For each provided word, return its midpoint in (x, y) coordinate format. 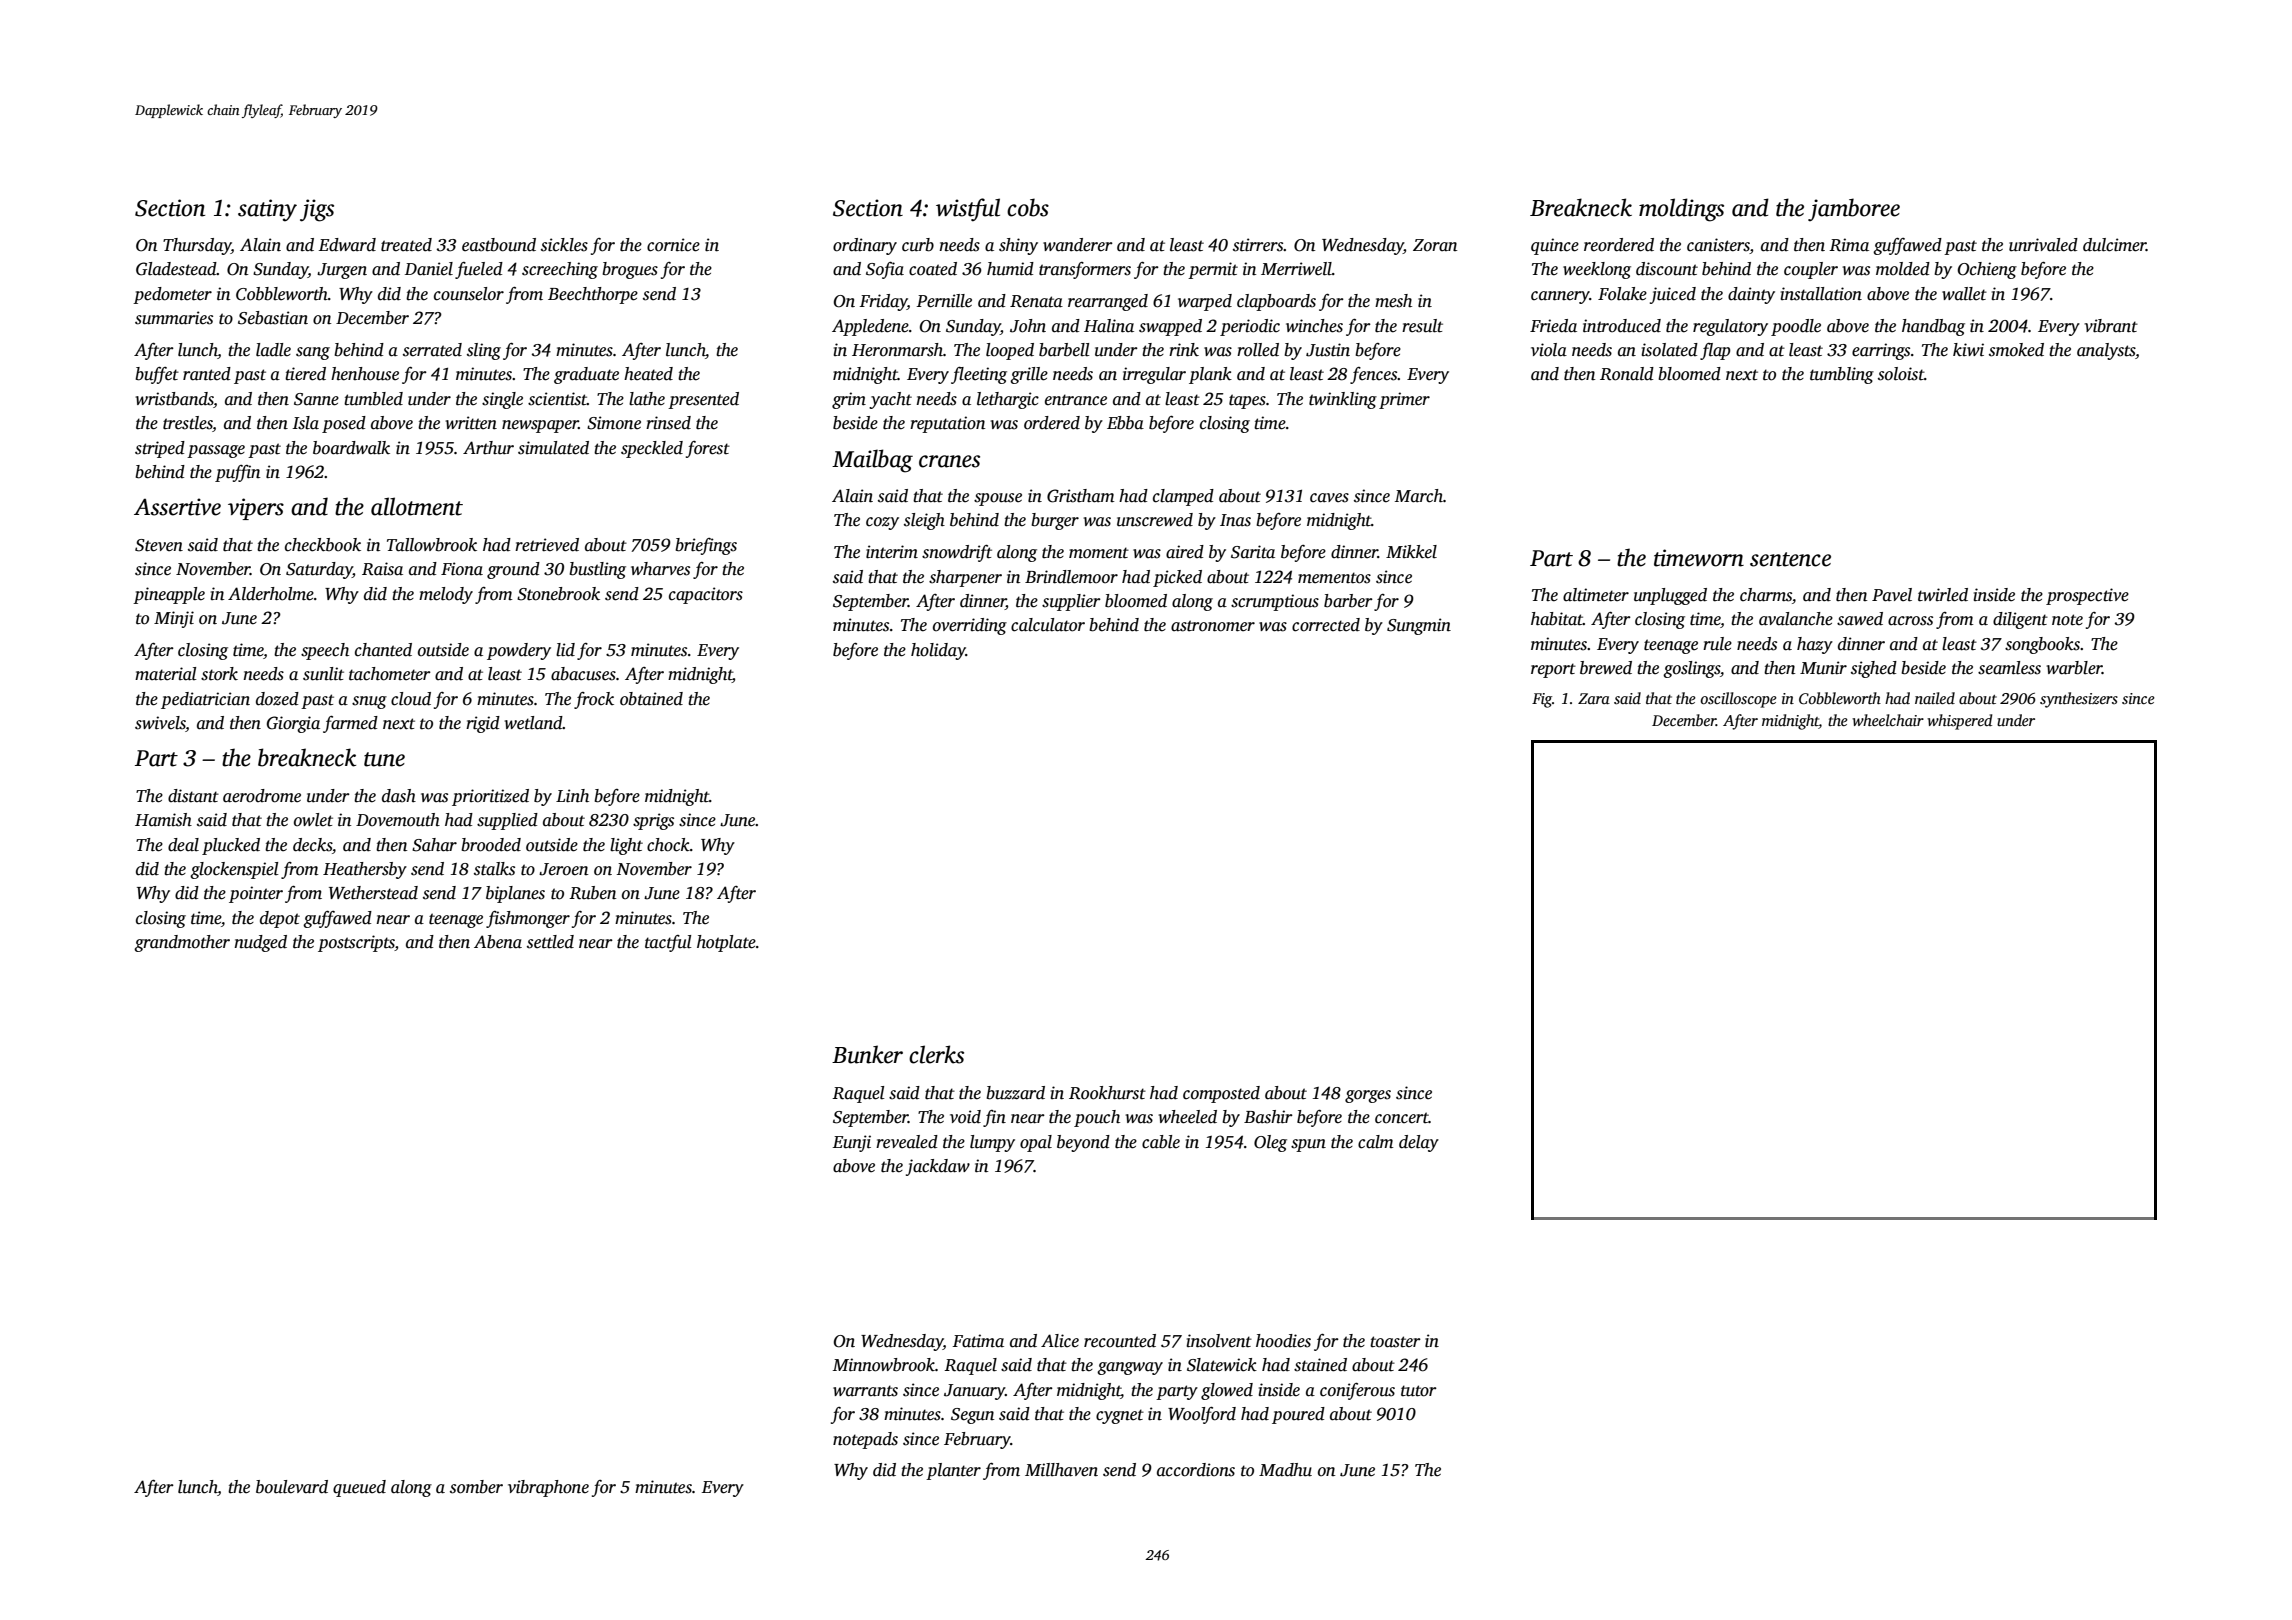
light (626, 846)
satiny (267, 210)
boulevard (292, 1487)
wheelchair (1888, 720)
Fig (1542, 700)
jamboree (1854, 209)
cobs (1028, 207)
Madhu (1285, 1470)
